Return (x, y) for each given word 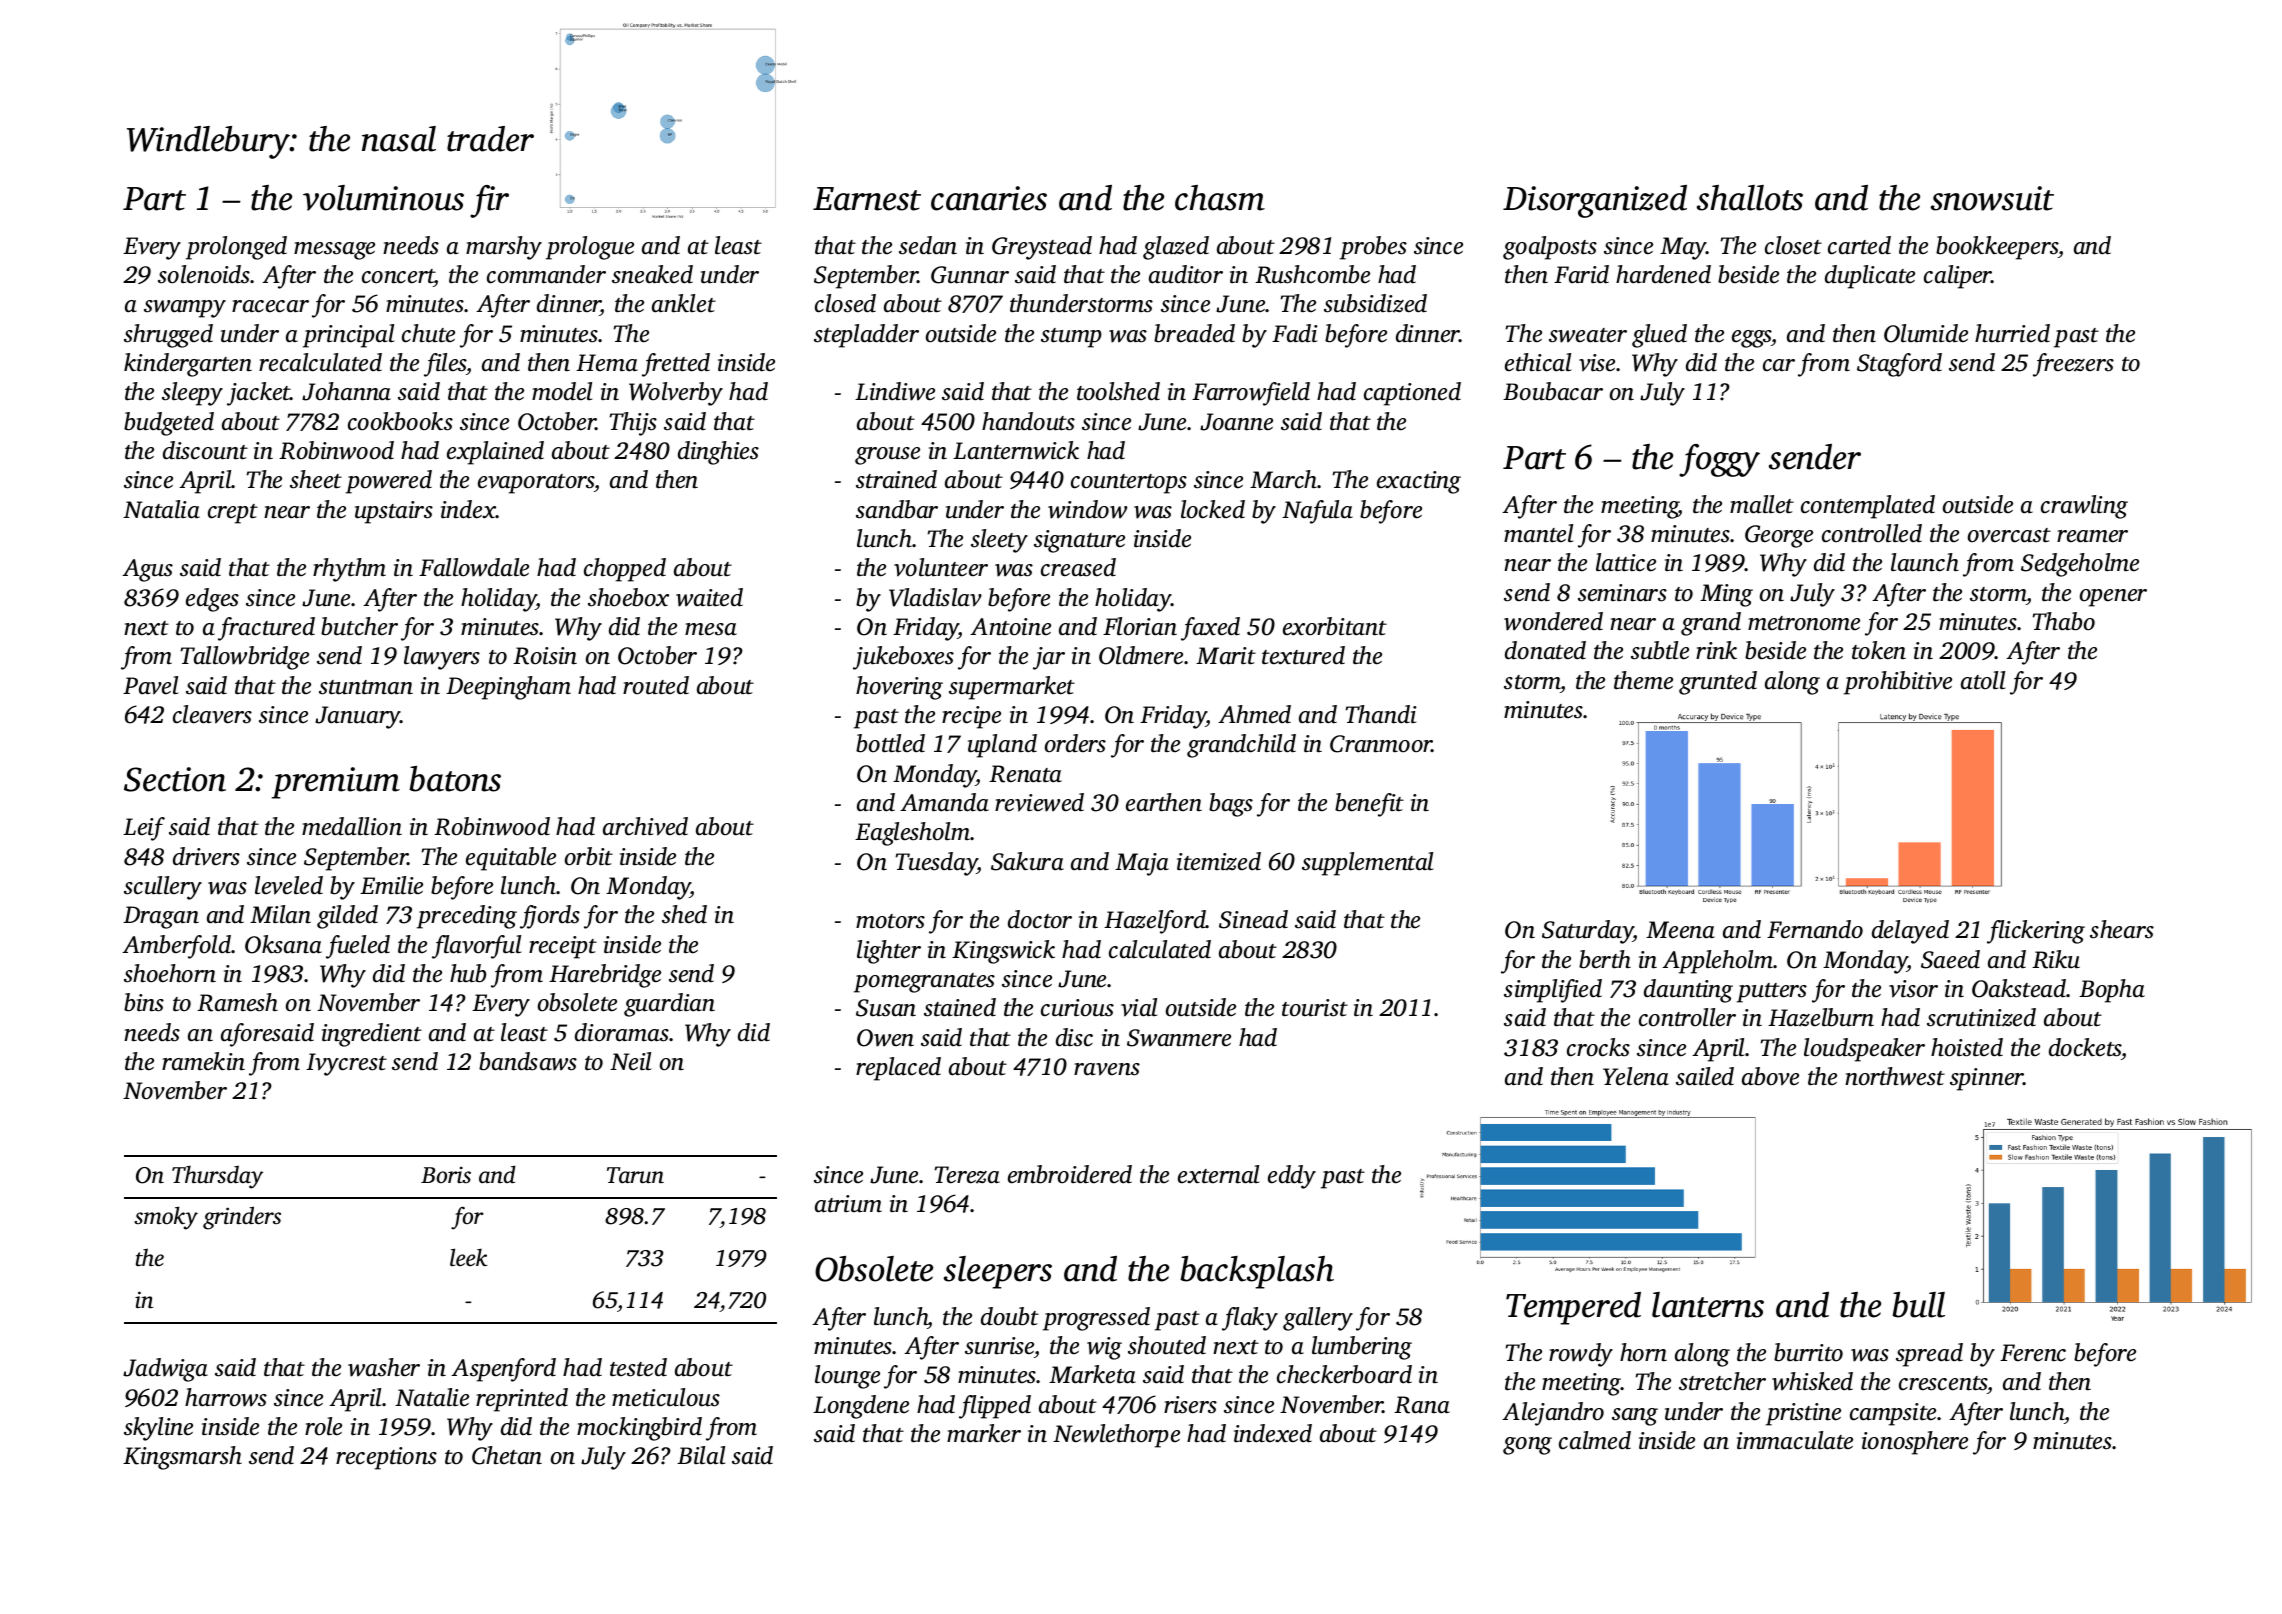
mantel (1538, 533)
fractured (266, 629)
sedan (928, 245)
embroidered (1070, 1174)
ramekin (203, 1061)
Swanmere (1179, 1038)
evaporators (536, 484)
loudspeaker (1864, 1050)
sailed (1705, 1076)
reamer (2092, 536)
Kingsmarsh (182, 1458)
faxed (1210, 629)
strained (896, 479)
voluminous (383, 198)
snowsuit (1992, 198)
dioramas (622, 1032)
